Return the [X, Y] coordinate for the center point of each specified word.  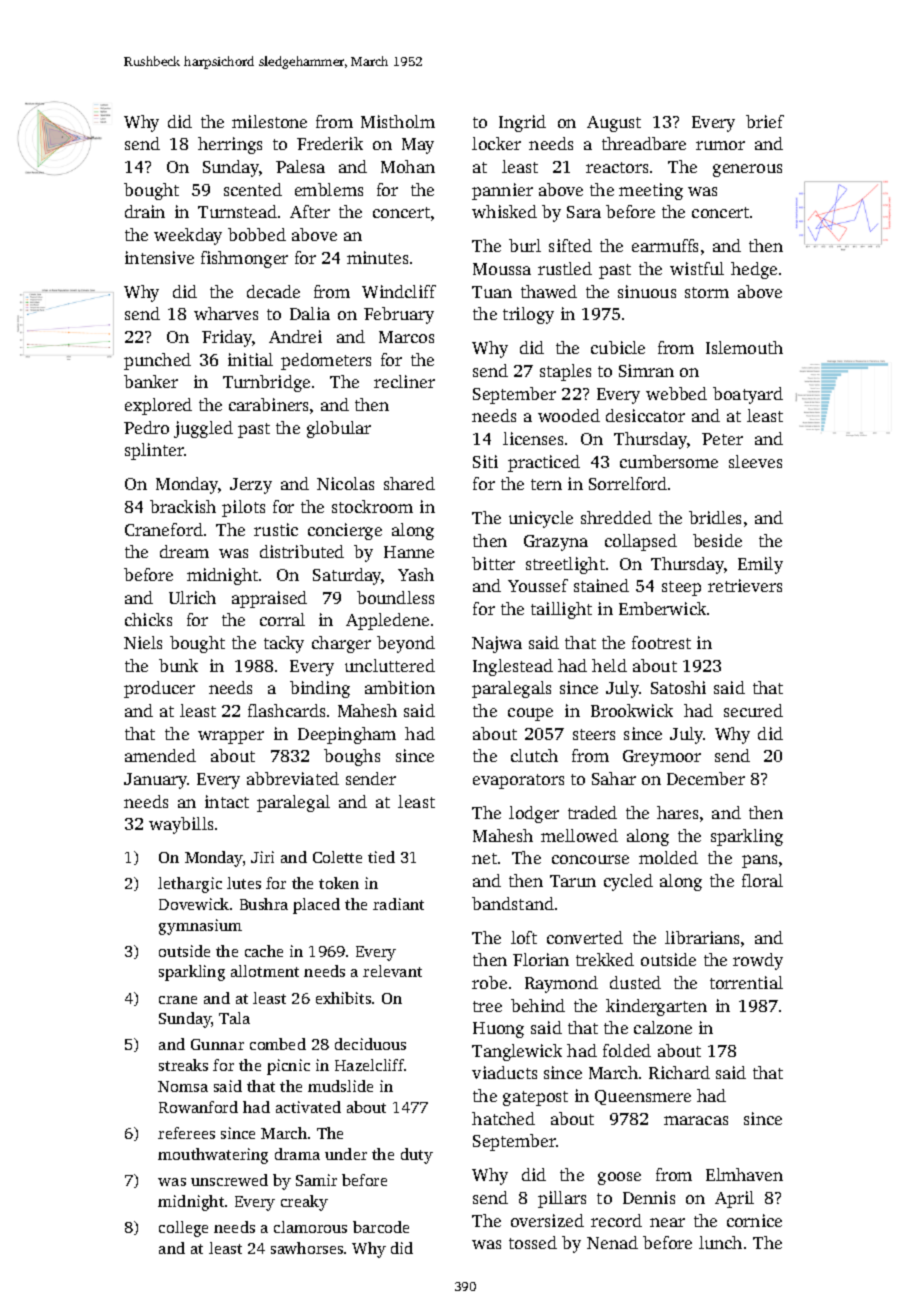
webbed [676, 393]
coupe [530, 714]
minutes [377, 257]
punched [157, 361]
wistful [697, 268]
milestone [269, 121]
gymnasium [200, 927]
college [183, 1229]
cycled [628, 882]
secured [753, 710]
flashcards [286, 710]
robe [489, 982]
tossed [533, 1242]
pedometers [326, 361]
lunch [720, 1242]
